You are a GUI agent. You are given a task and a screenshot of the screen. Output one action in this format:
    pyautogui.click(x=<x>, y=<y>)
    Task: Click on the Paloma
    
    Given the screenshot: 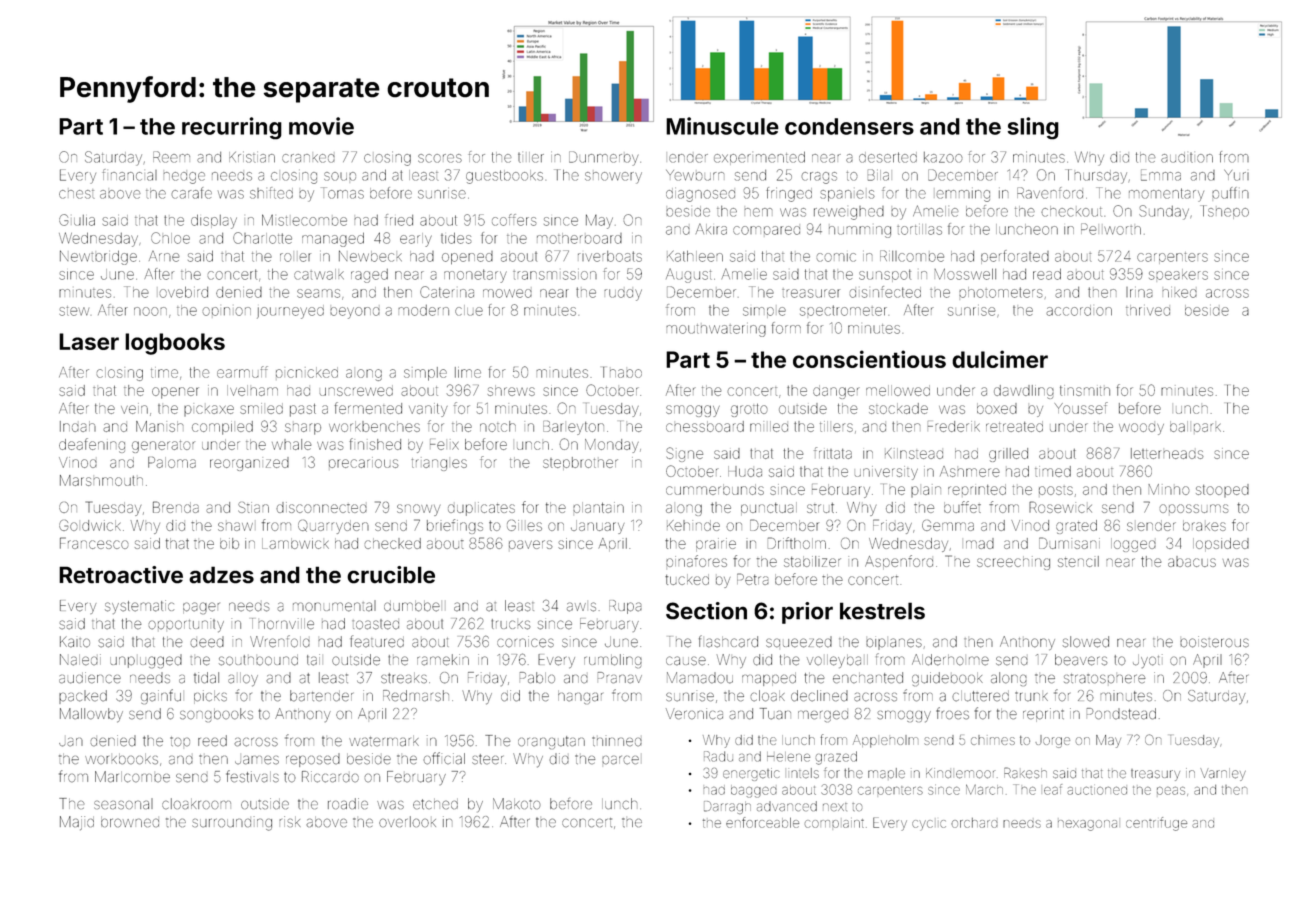 What is the action you would take?
    pyautogui.click(x=172, y=462)
